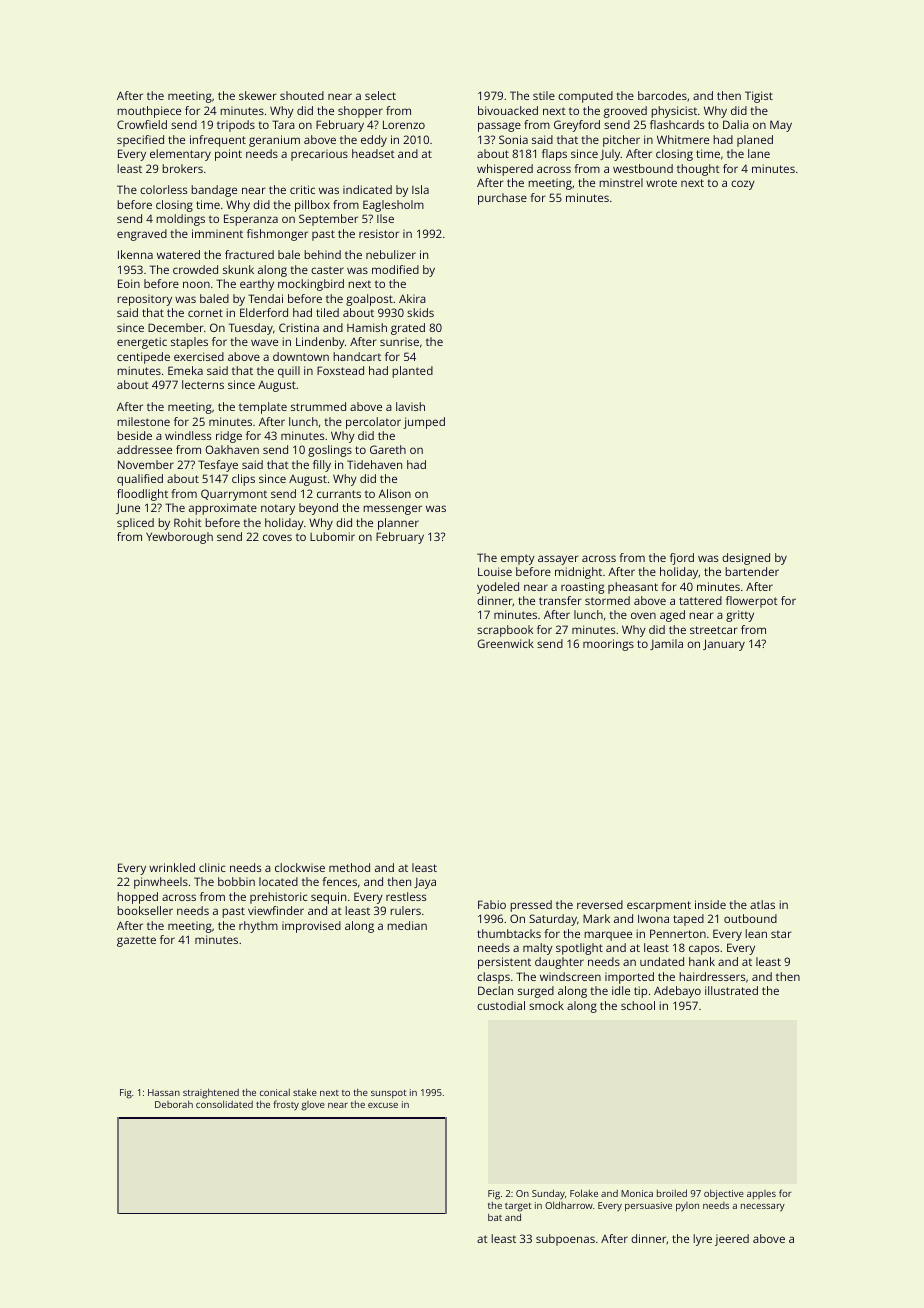  I want to click on atlas, so click(762, 904).
